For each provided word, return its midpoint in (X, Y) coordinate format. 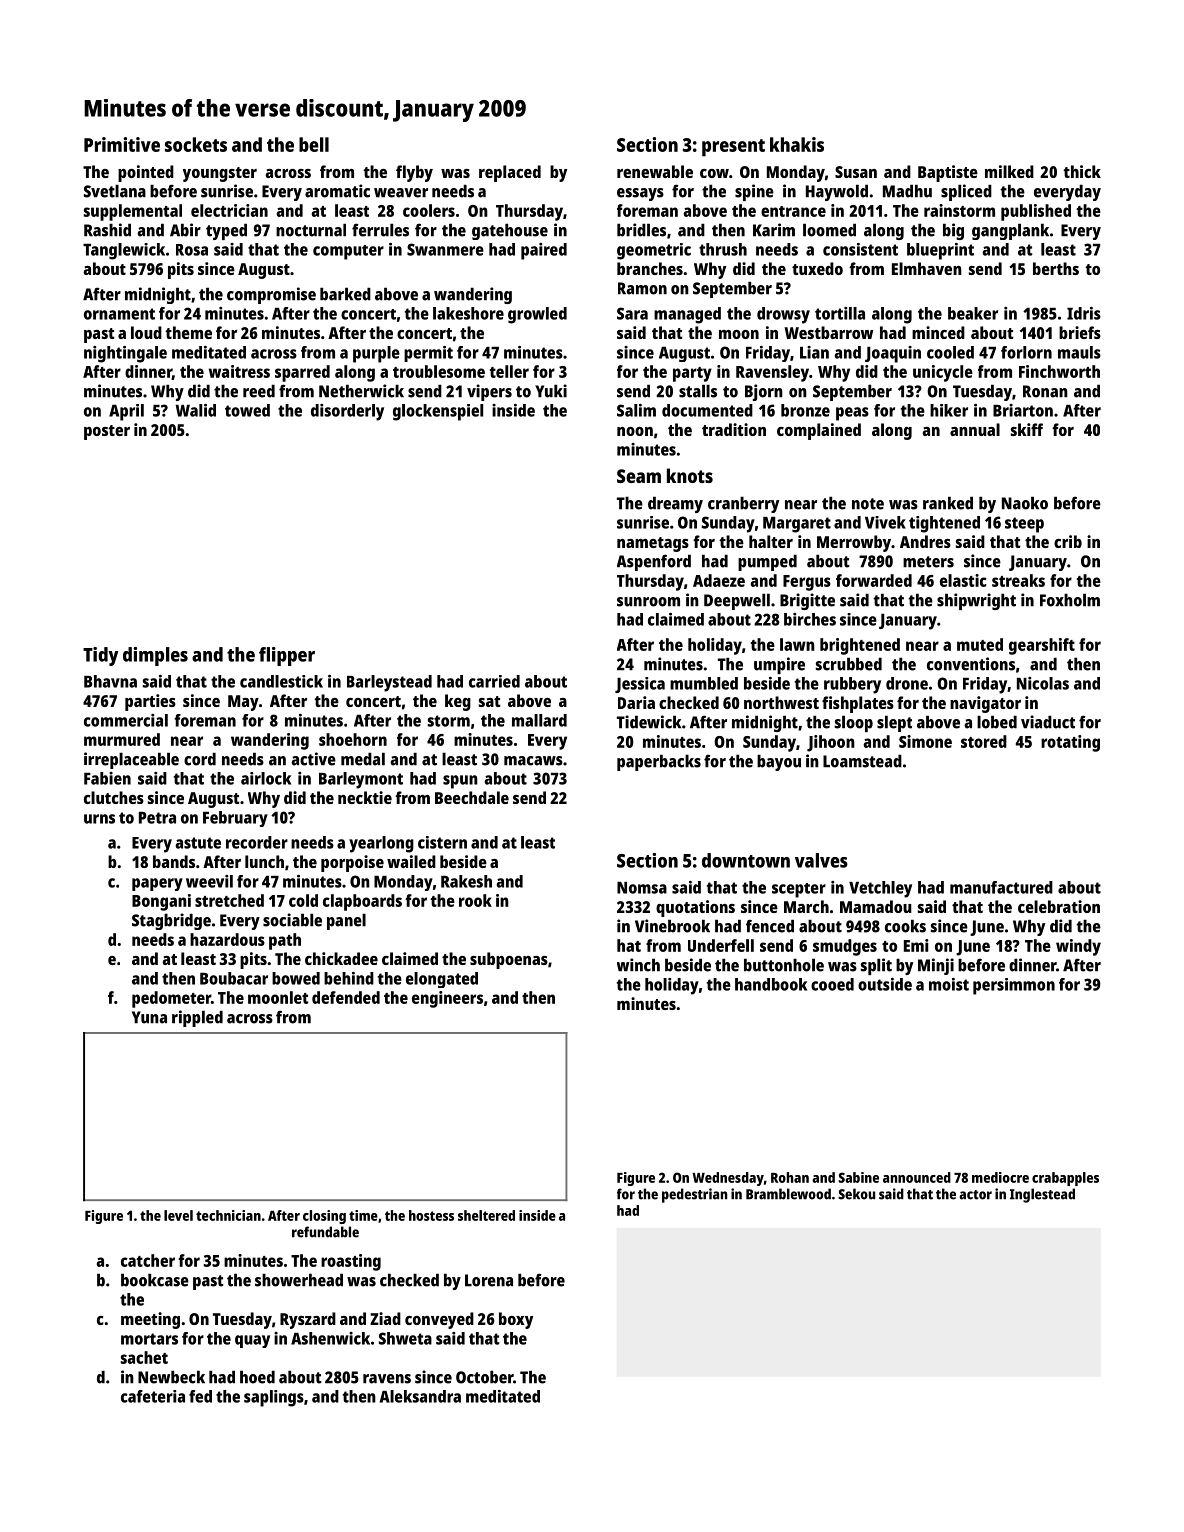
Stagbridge (171, 921)
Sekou (856, 1194)
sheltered (486, 1215)
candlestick (281, 681)
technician (228, 1215)
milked (1009, 171)
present (733, 148)
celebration (1059, 906)
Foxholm (1070, 600)
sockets (196, 144)
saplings (274, 1398)
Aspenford (654, 562)
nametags (653, 544)
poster (107, 432)
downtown (746, 860)
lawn (797, 644)
